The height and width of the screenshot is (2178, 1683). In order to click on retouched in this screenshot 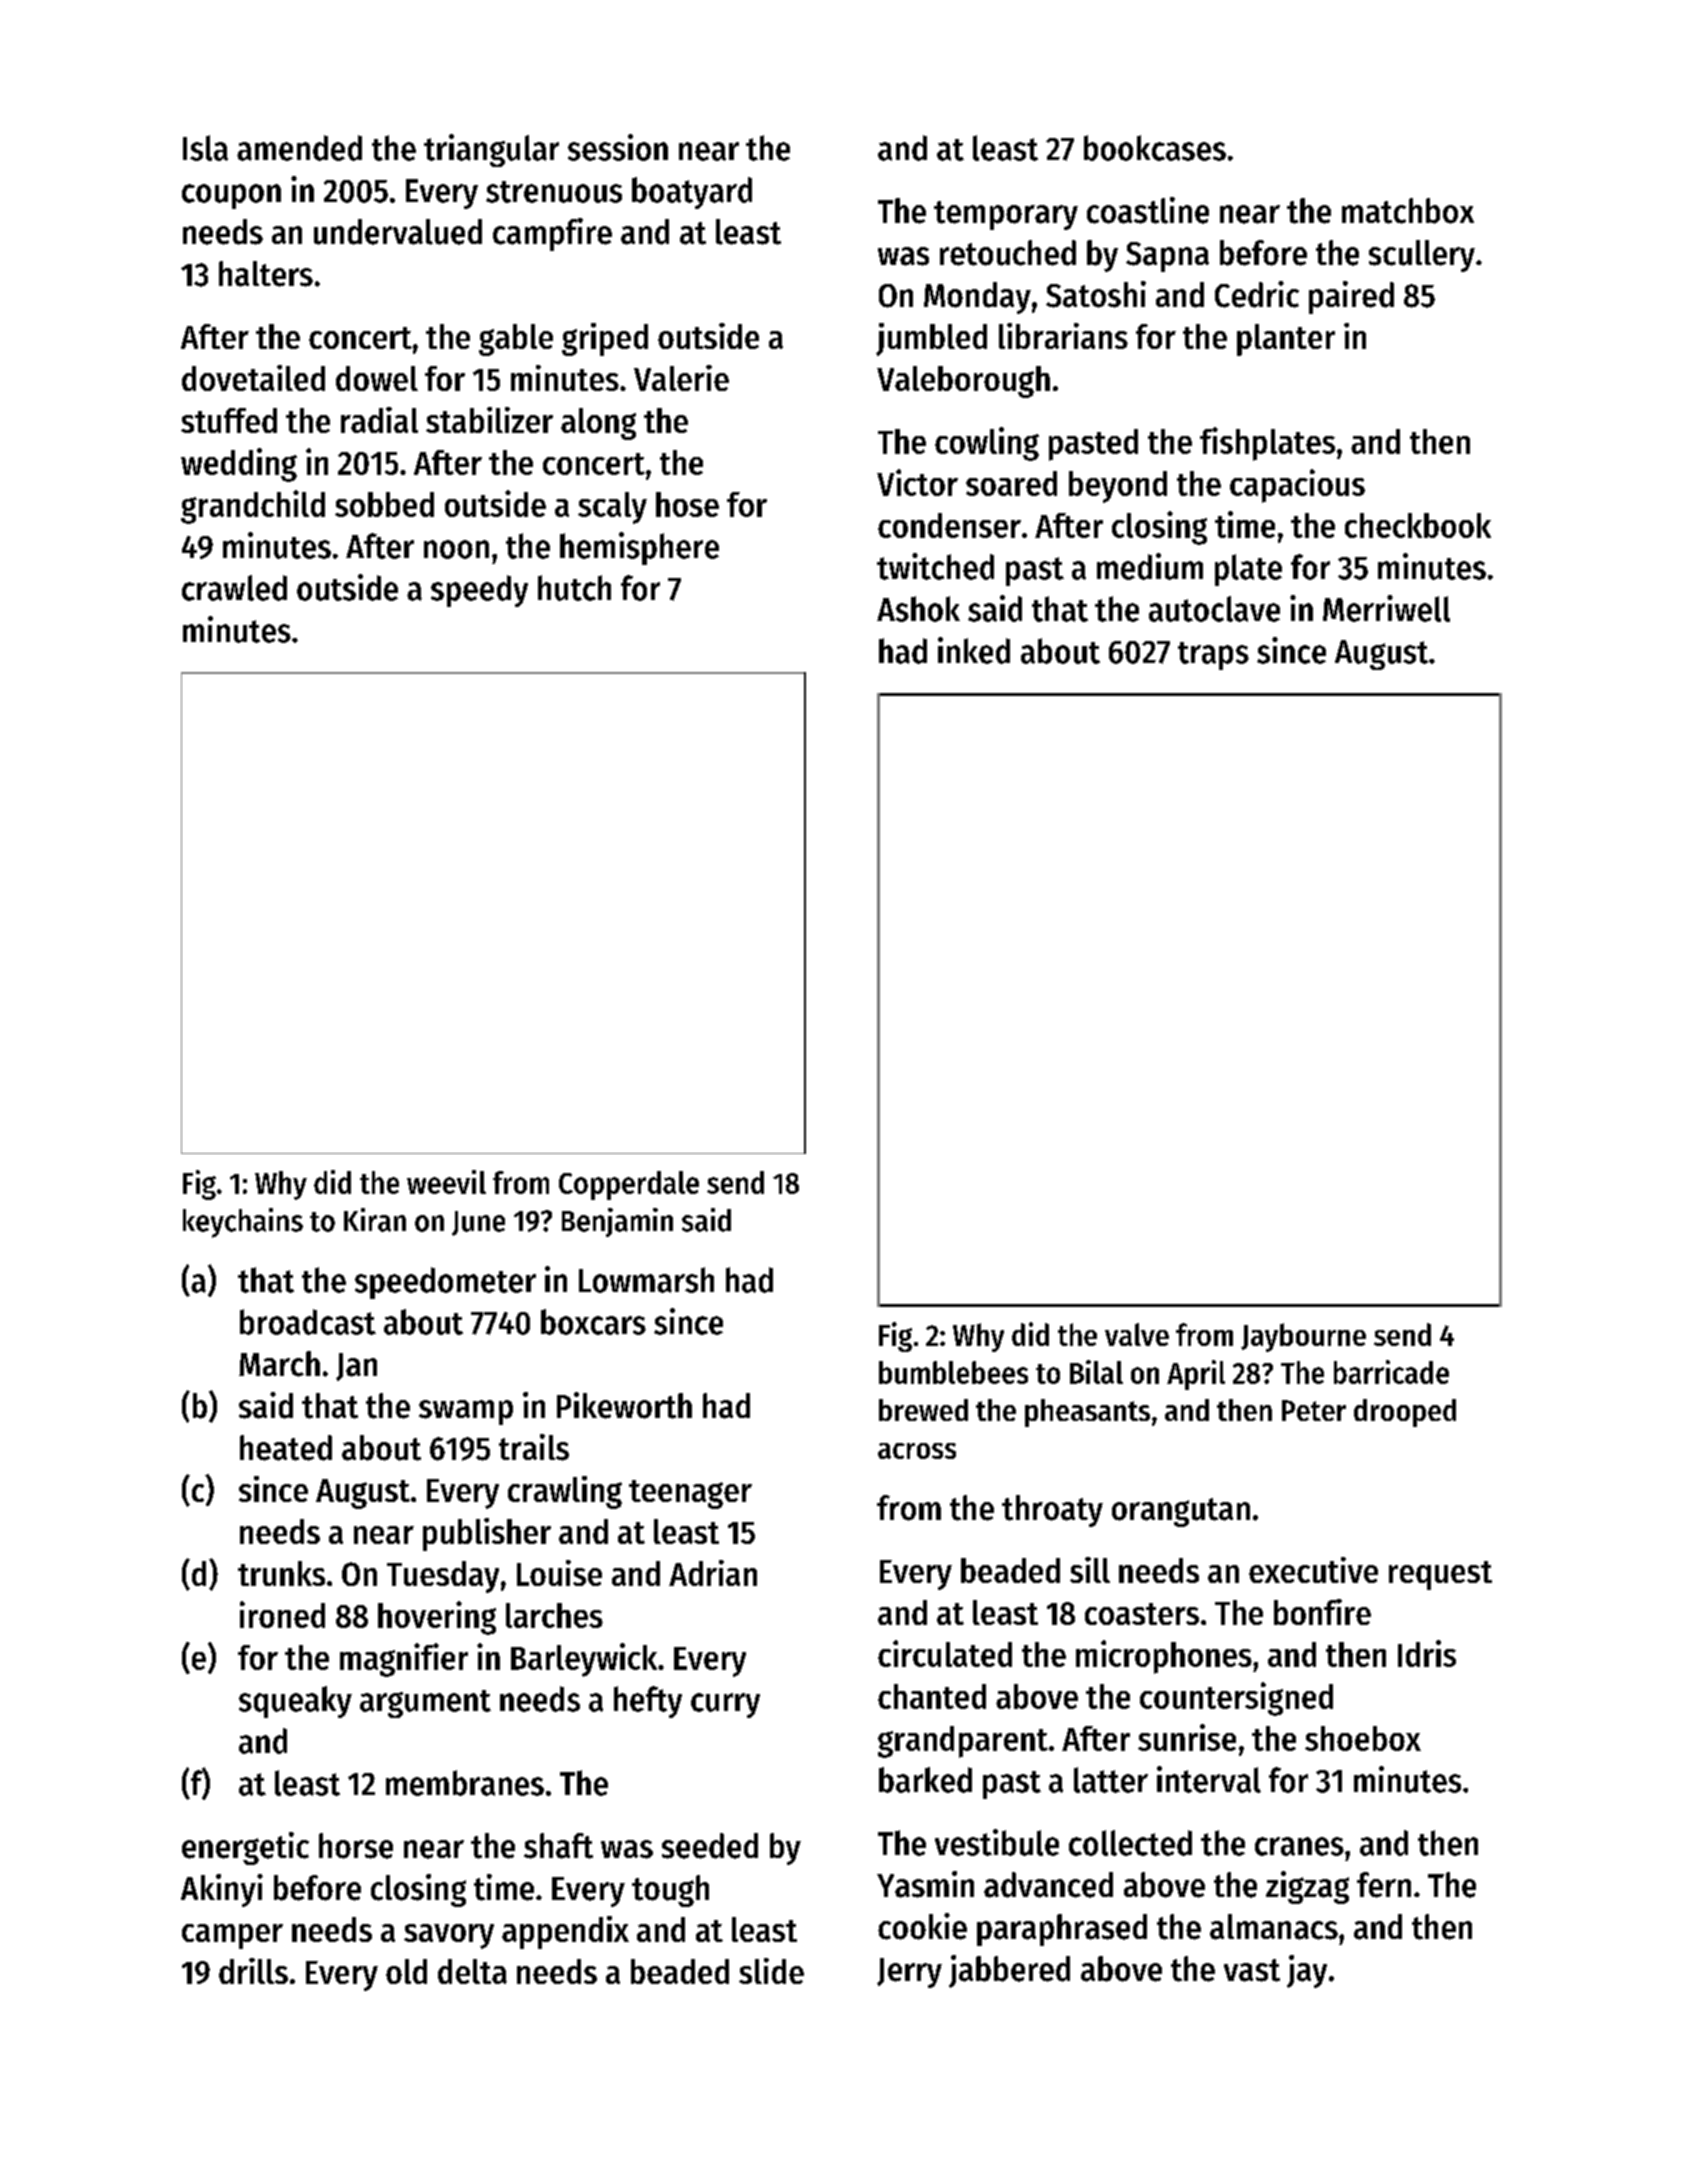, I will do `click(1008, 253)`.
